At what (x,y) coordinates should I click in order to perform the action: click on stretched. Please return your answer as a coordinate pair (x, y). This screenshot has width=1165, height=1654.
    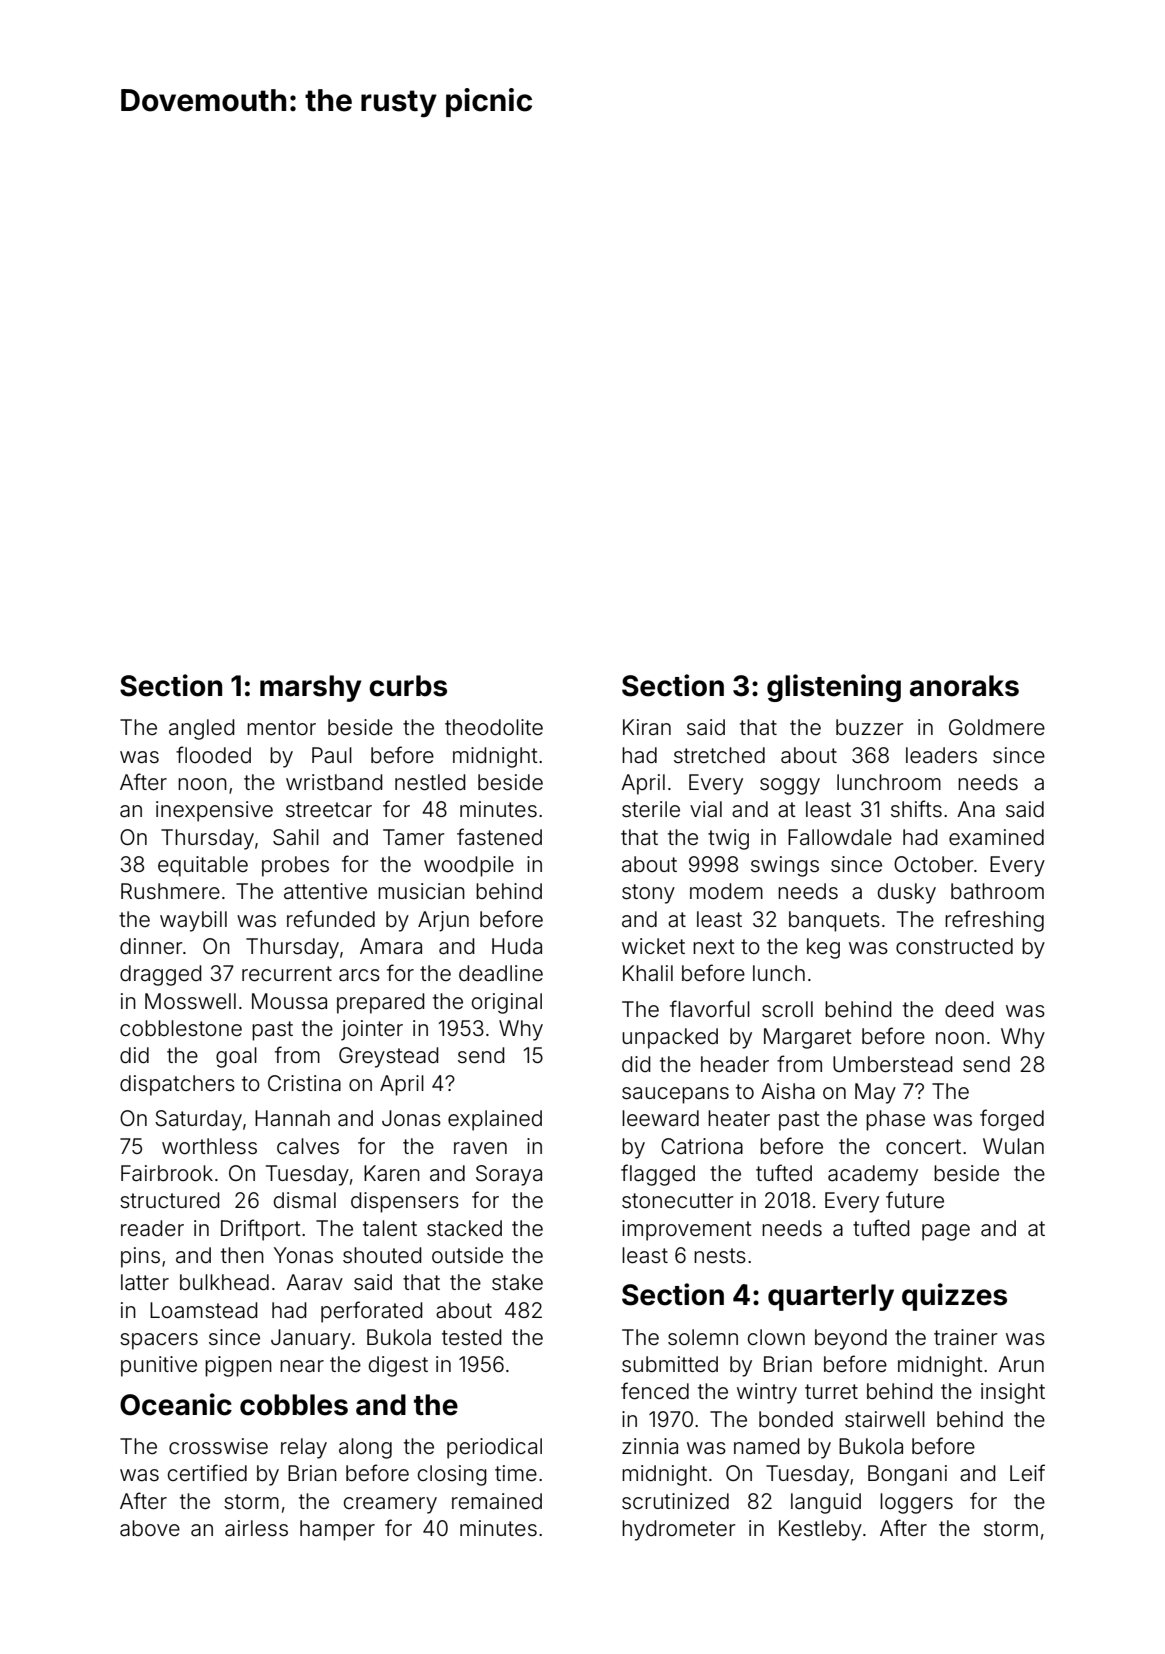
    Looking at the image, I should click on (719, 755).
